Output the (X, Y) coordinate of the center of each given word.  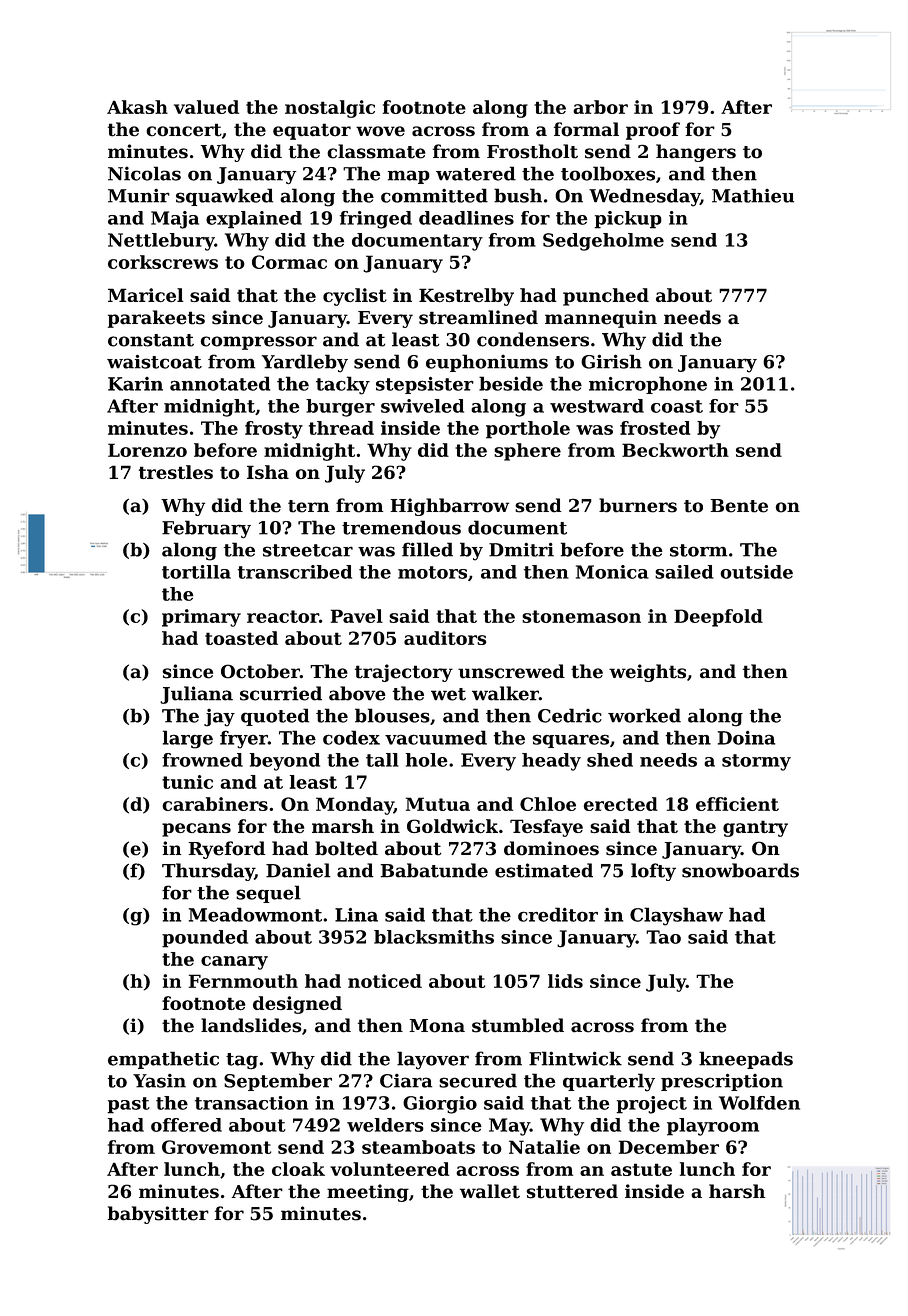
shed (610, 760)
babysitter (158, 1215)
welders (385, 1125)
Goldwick (452, 826)
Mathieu (753, 195)
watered (476, 173)
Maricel (146, 295)
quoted (275, 717)
